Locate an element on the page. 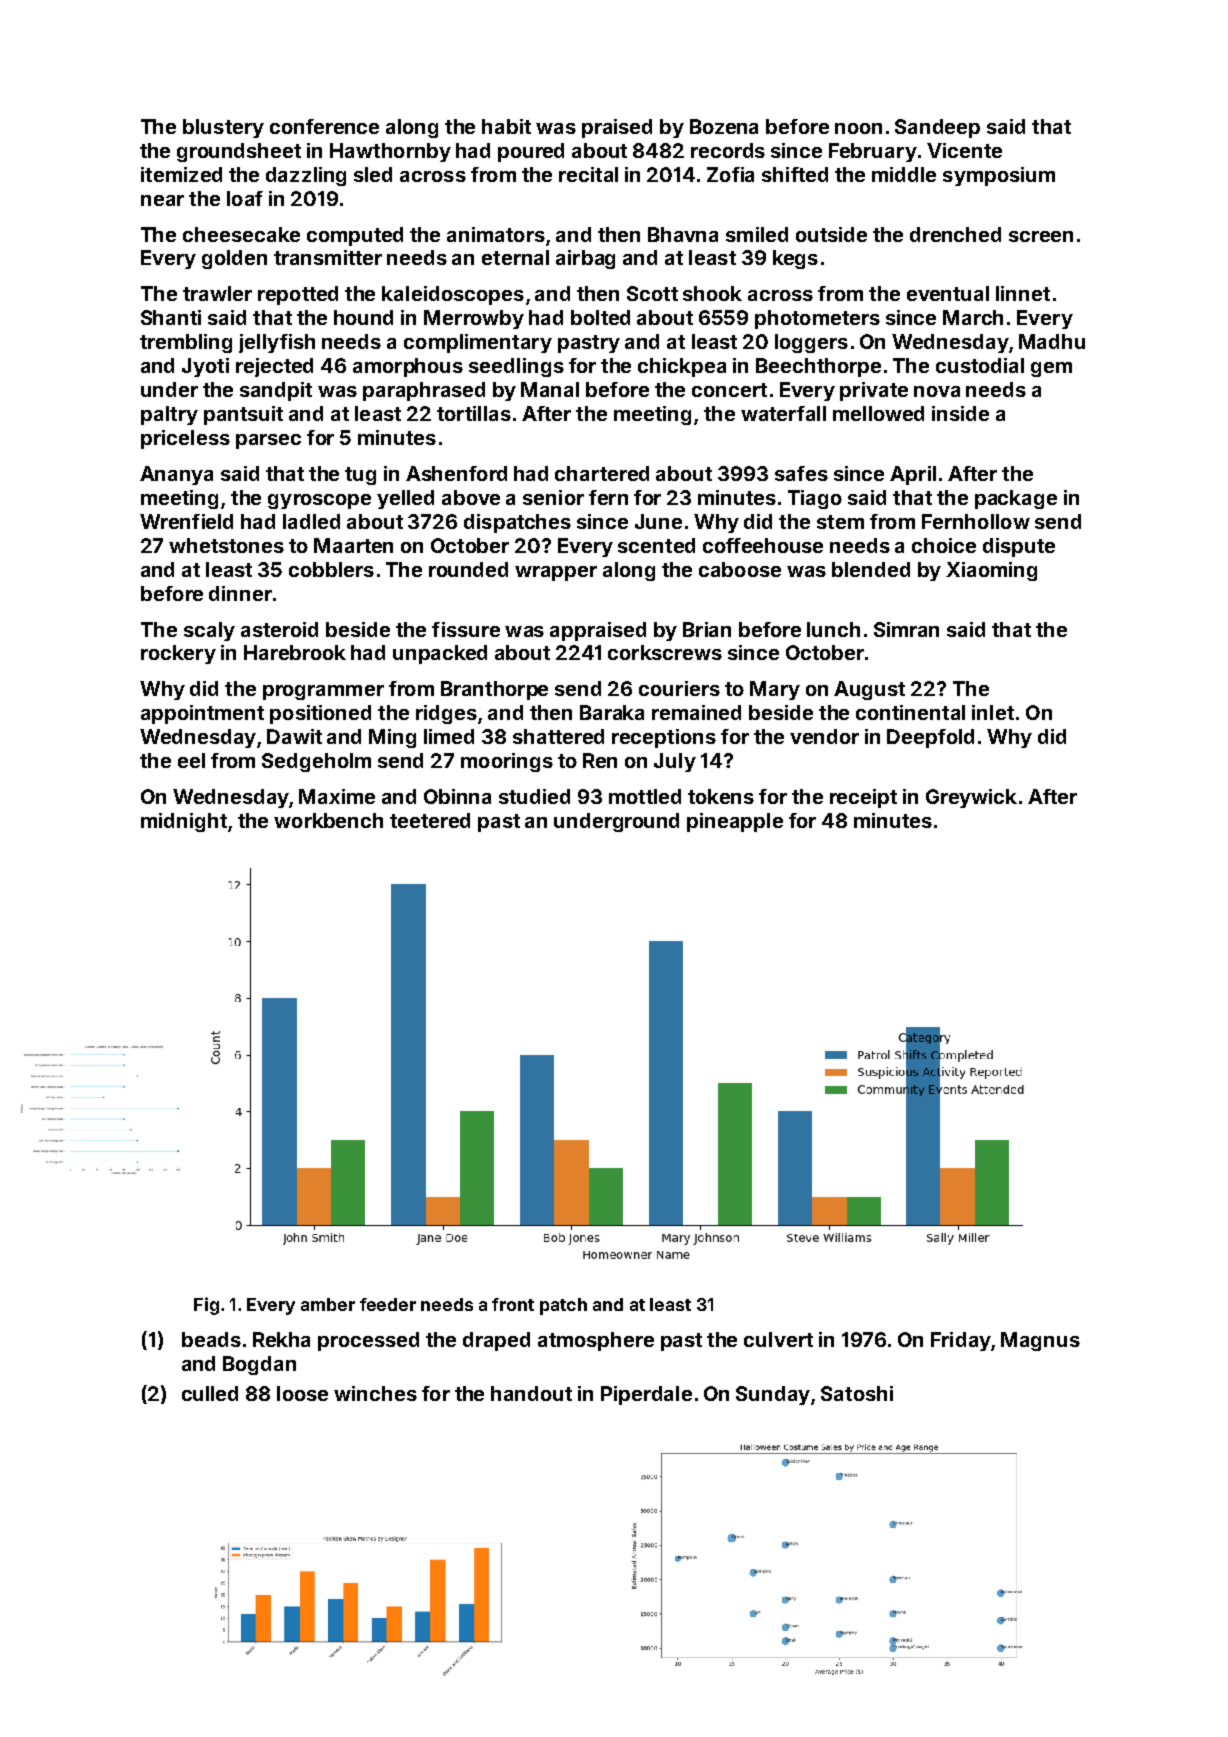 This image has height=1737, width=1228. Shanti is located at coordinates (171, 317).
